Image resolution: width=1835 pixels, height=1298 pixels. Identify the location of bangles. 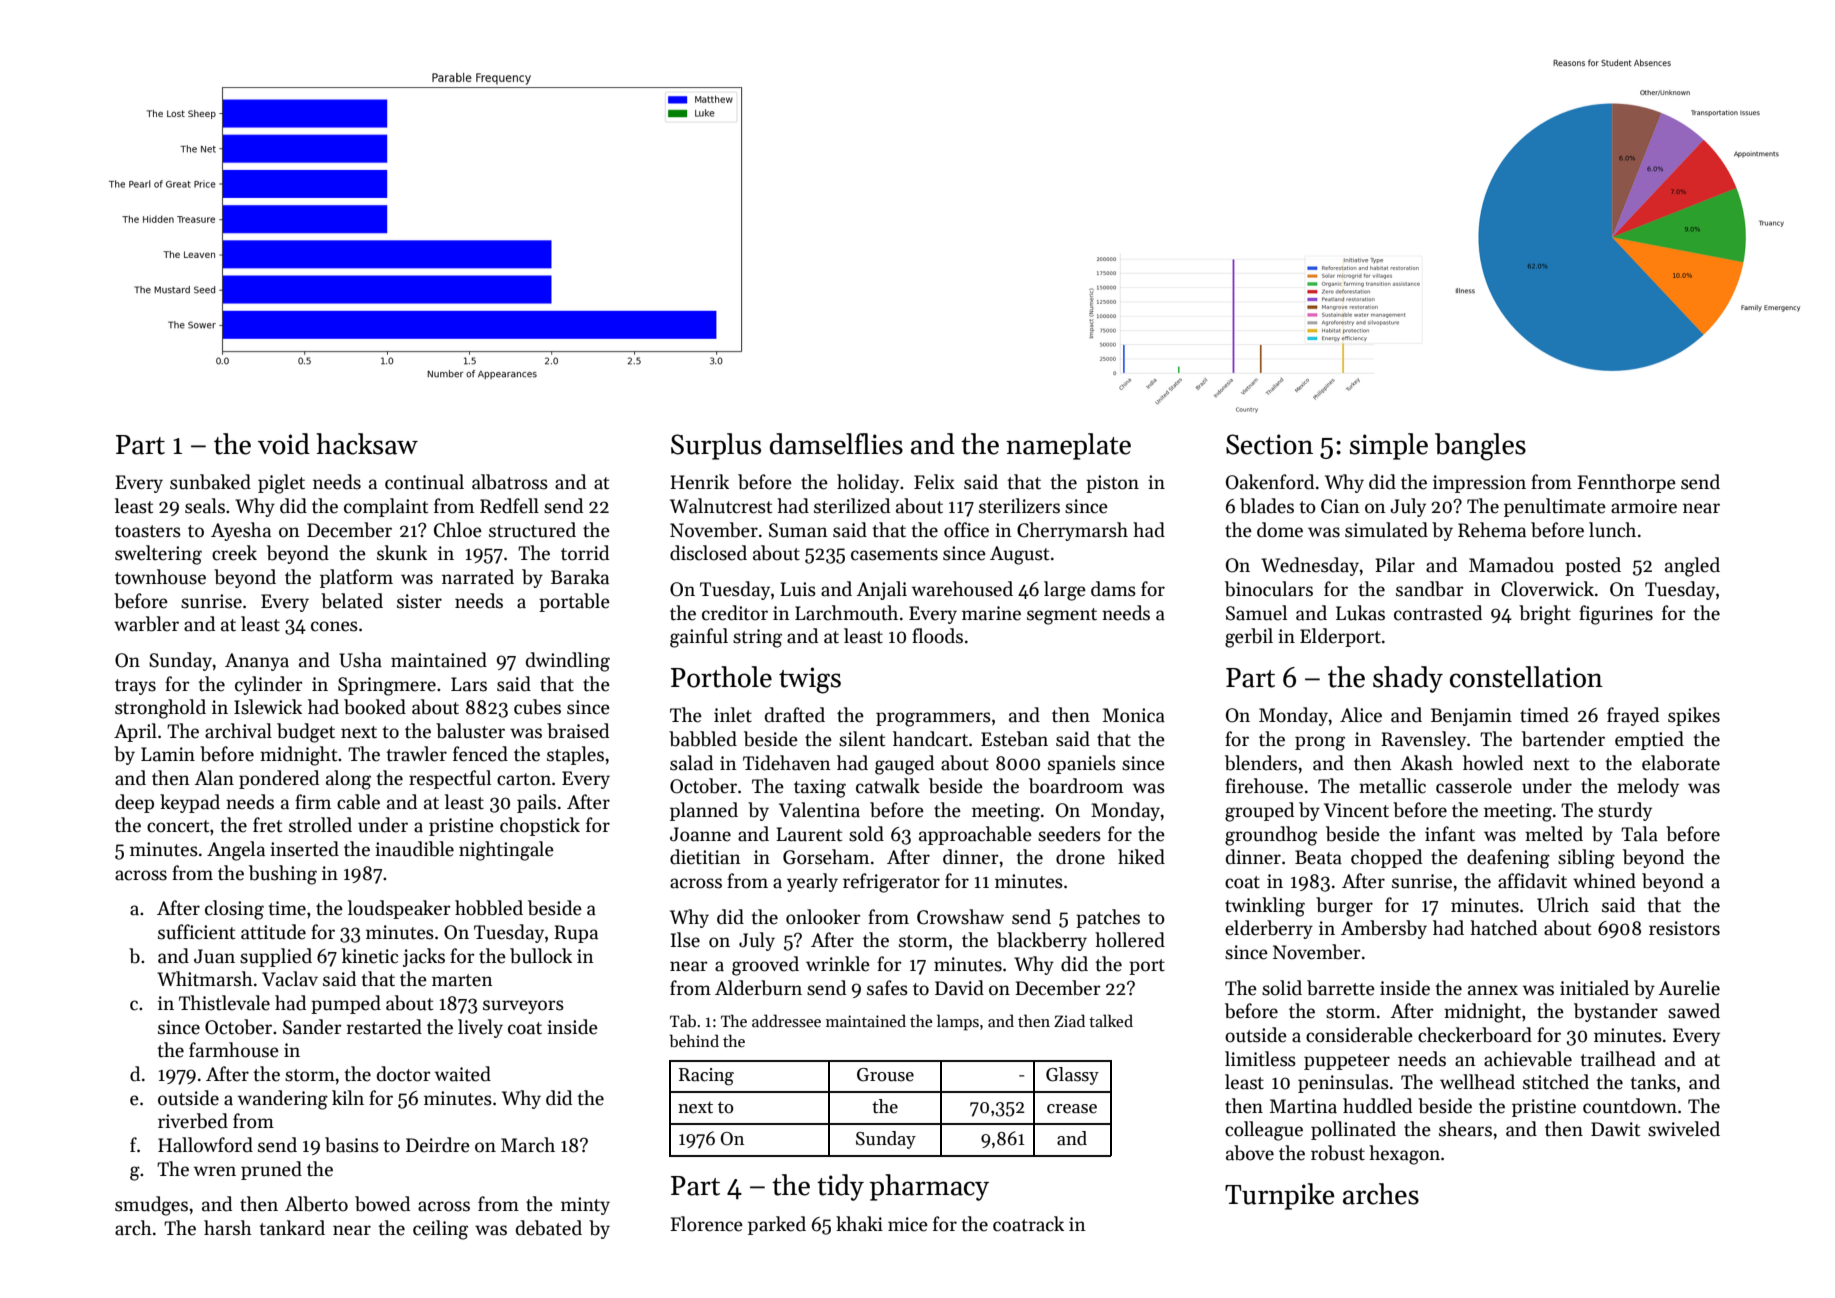
(1480, 447).
